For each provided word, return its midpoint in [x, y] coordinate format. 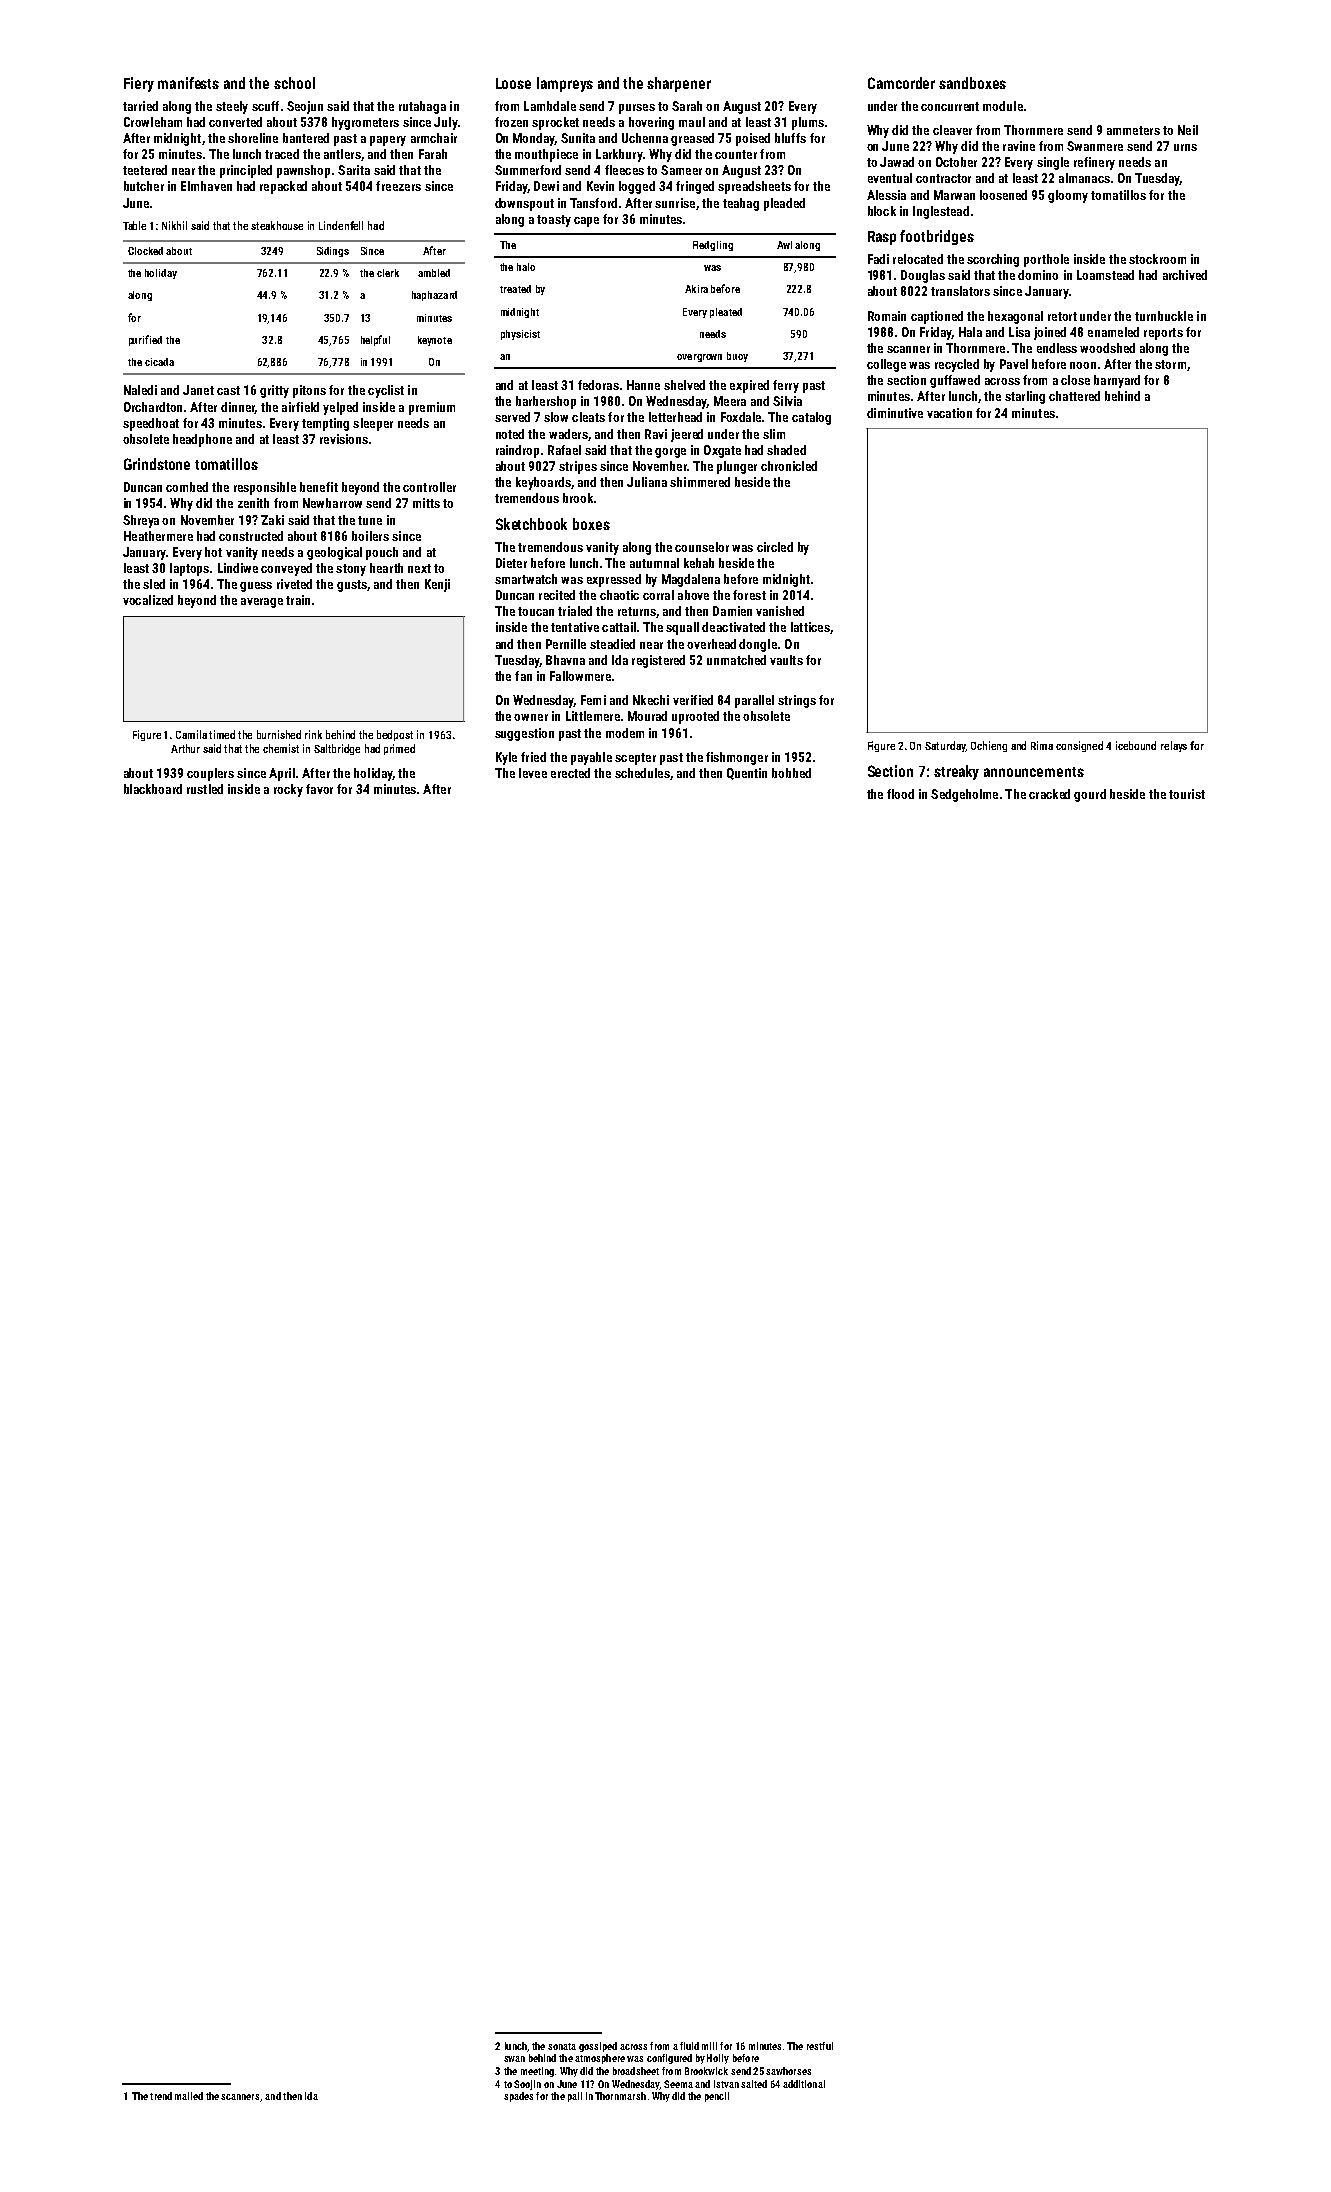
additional [804, 2084]
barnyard [1117, 381]
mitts [426, 503]
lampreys [565, 84]
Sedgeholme [964, 795]
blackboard [153, 789]
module [1003, 106]
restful [820, 2046]
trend [161, 2096]
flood [900, 794]
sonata [562, 2046]
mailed [189, 2096]
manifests [188, 83]
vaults [786, 660]
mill [709, 2046]
